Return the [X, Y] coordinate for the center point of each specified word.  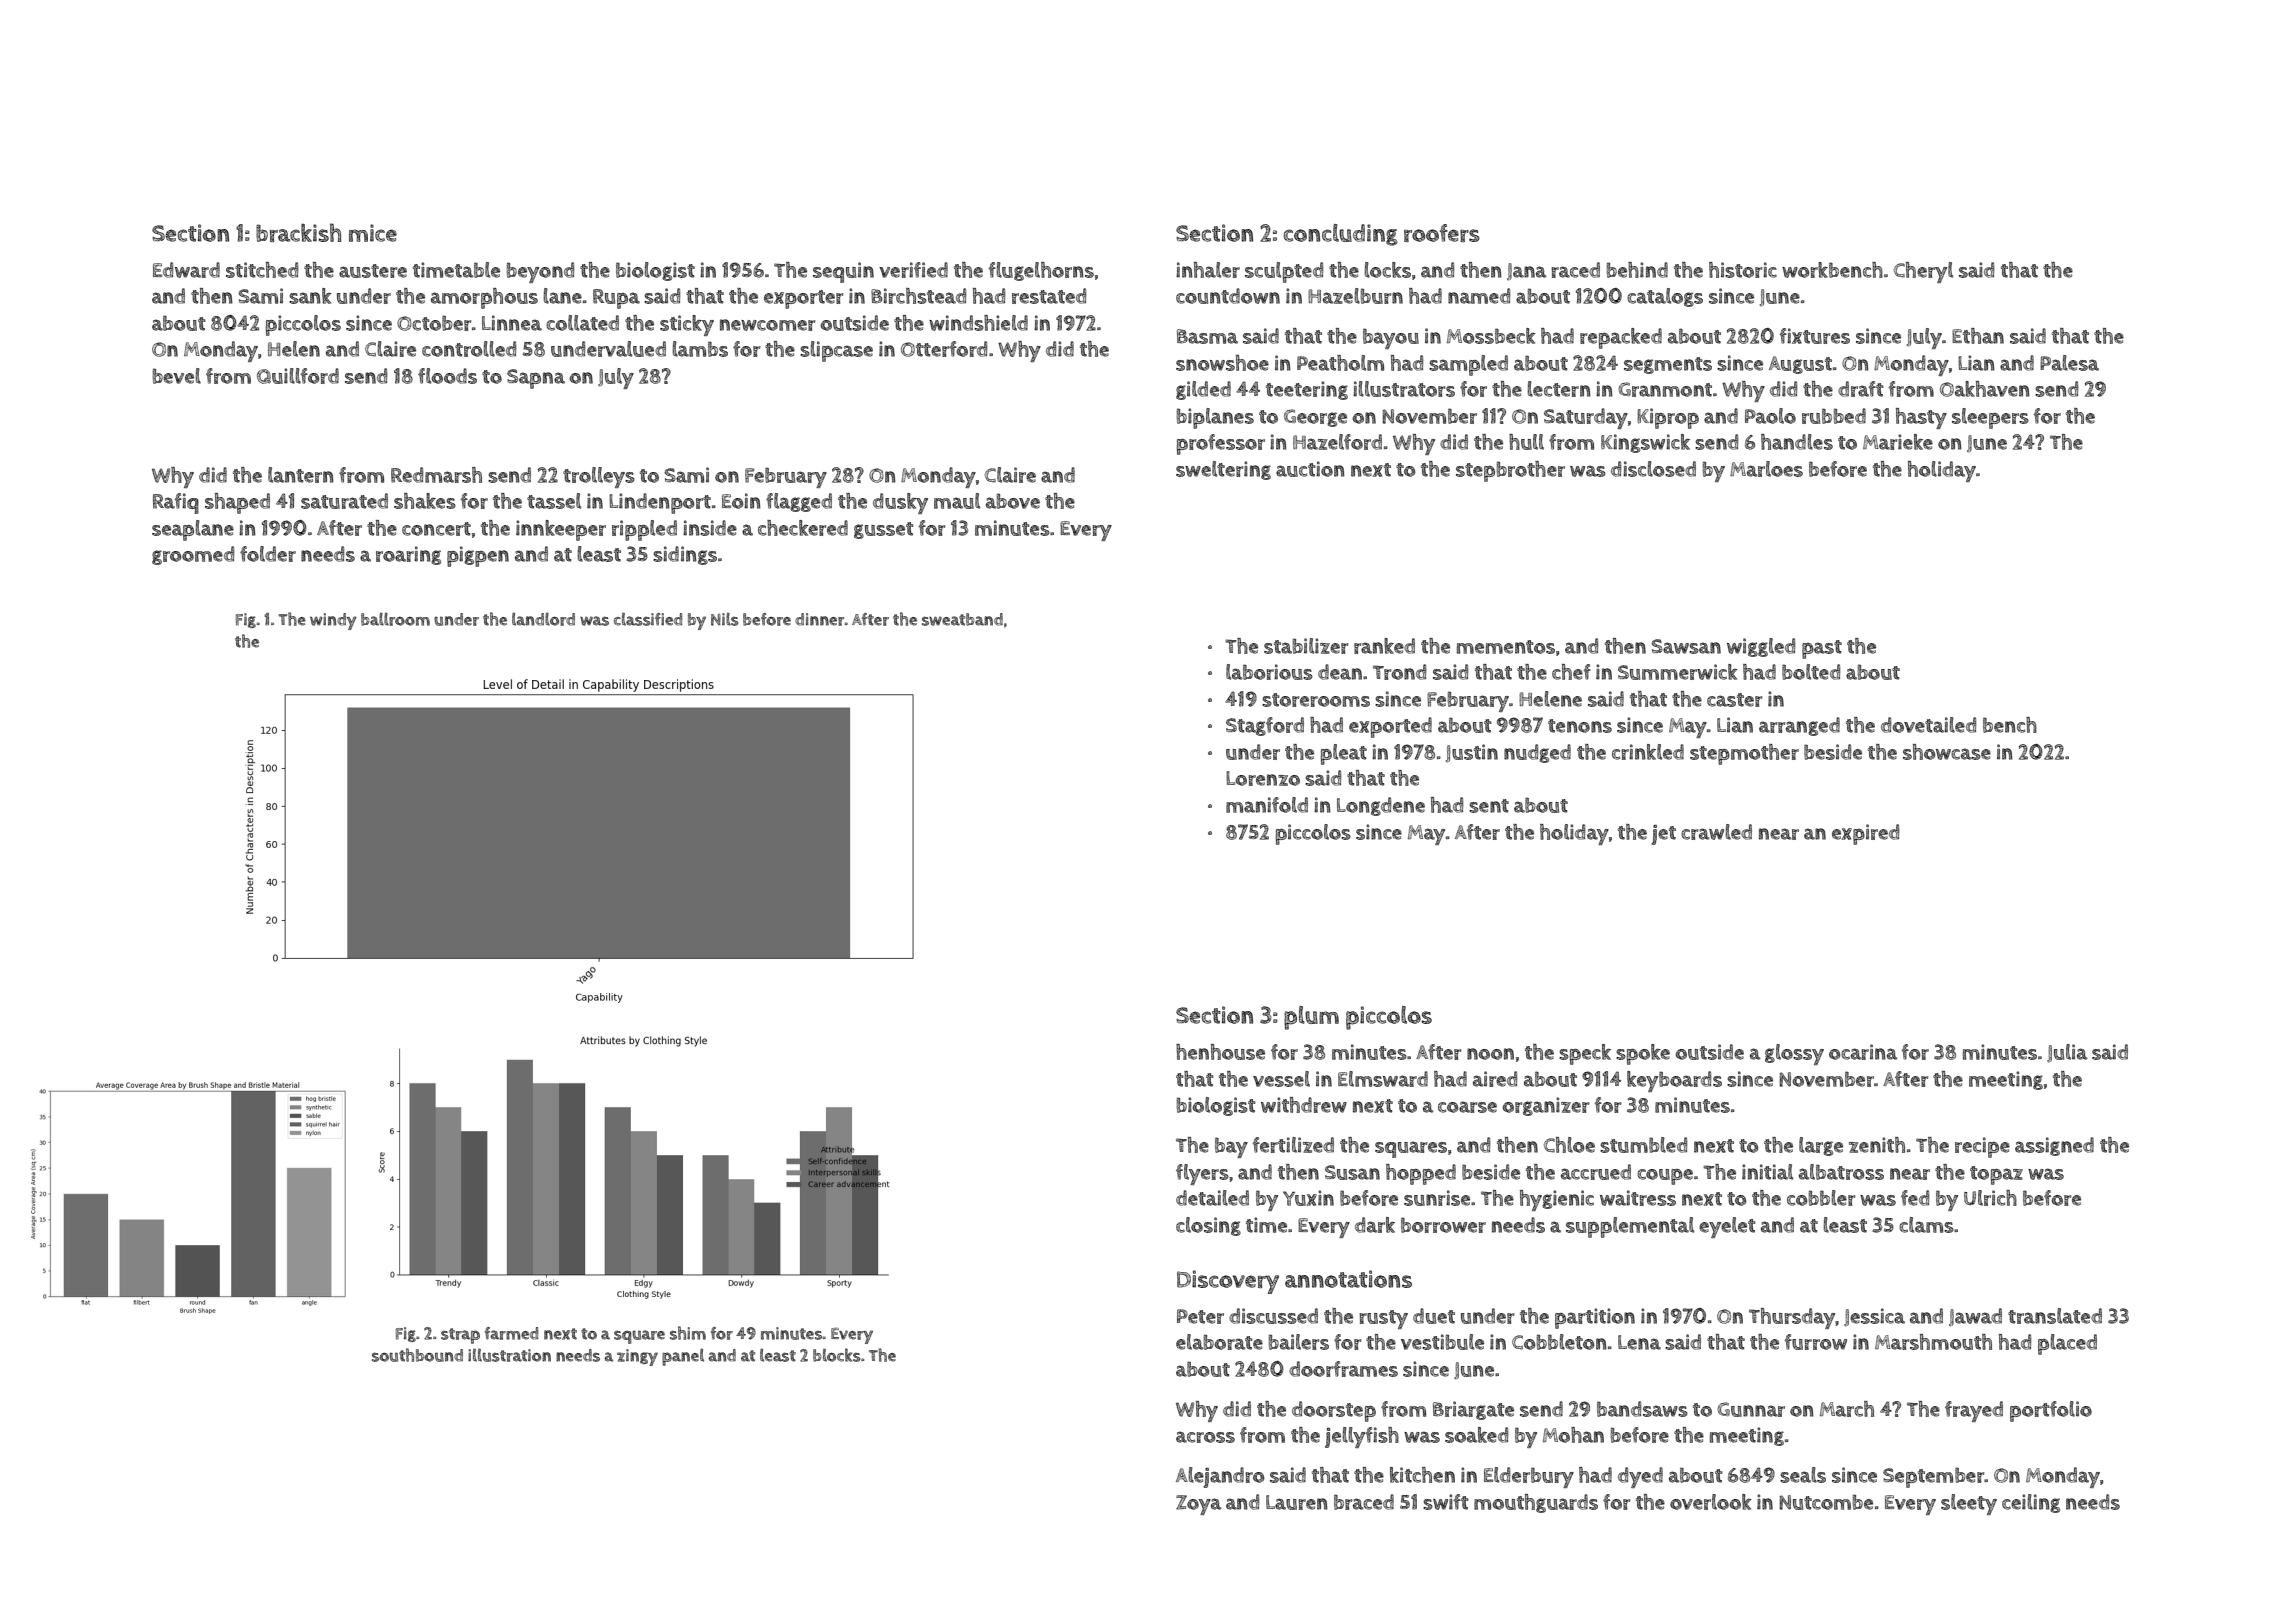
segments [1668, 365]
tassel [554, 501]
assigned [2054, 1146]
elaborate [1219, 1342]
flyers [1202, 1174]
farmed [511, 1333]
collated [582, 323]
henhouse [1220, 1052]
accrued [1596, 1172]
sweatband [962, 619]
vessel [1281, 1079]
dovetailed [1928, 725]
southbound [417, 1355]
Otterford [944, 349]
